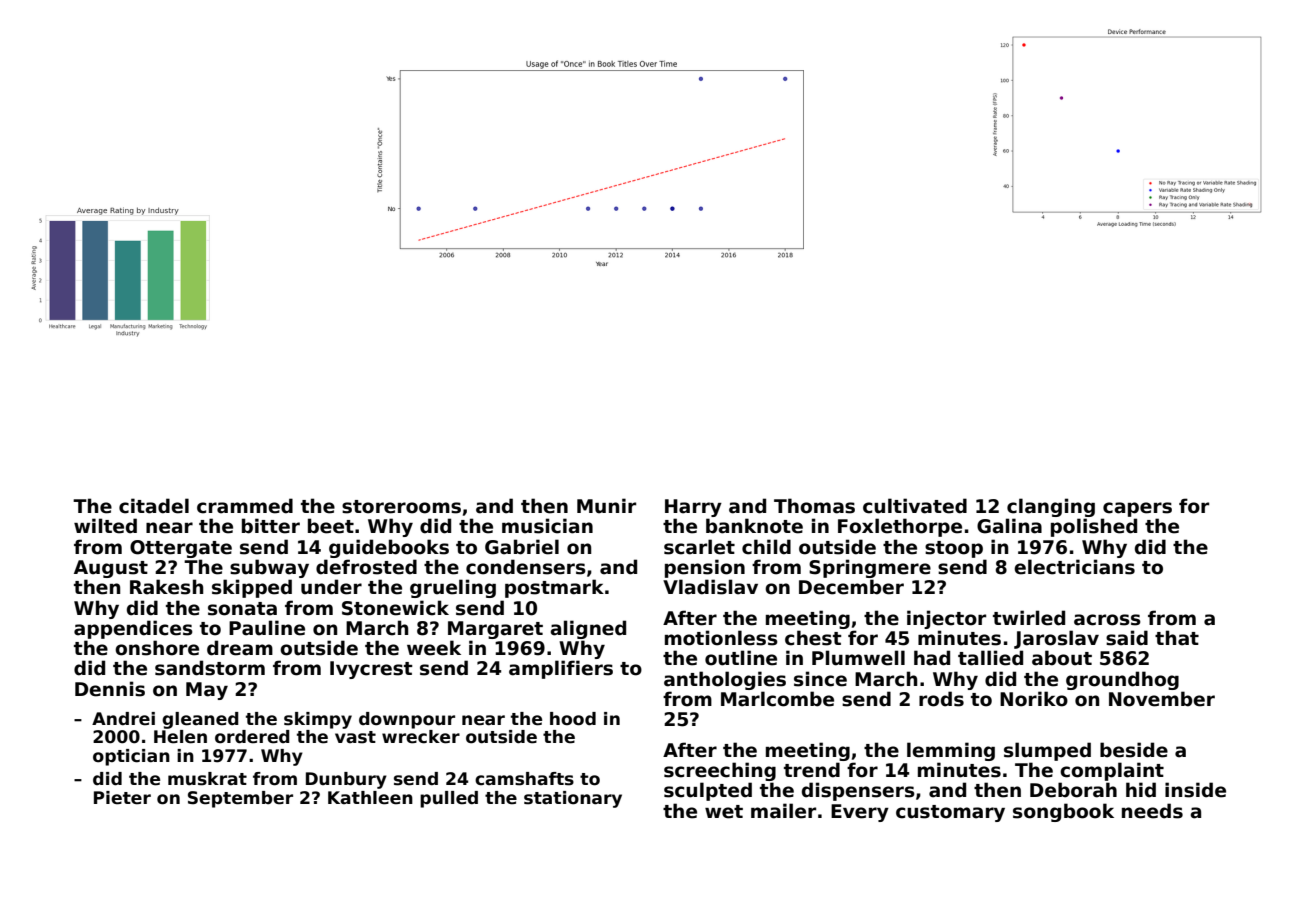  What do you see at coordinates (725, 680) in the screenshot?
I see `anthologies` at bounding box center [725, 680].
